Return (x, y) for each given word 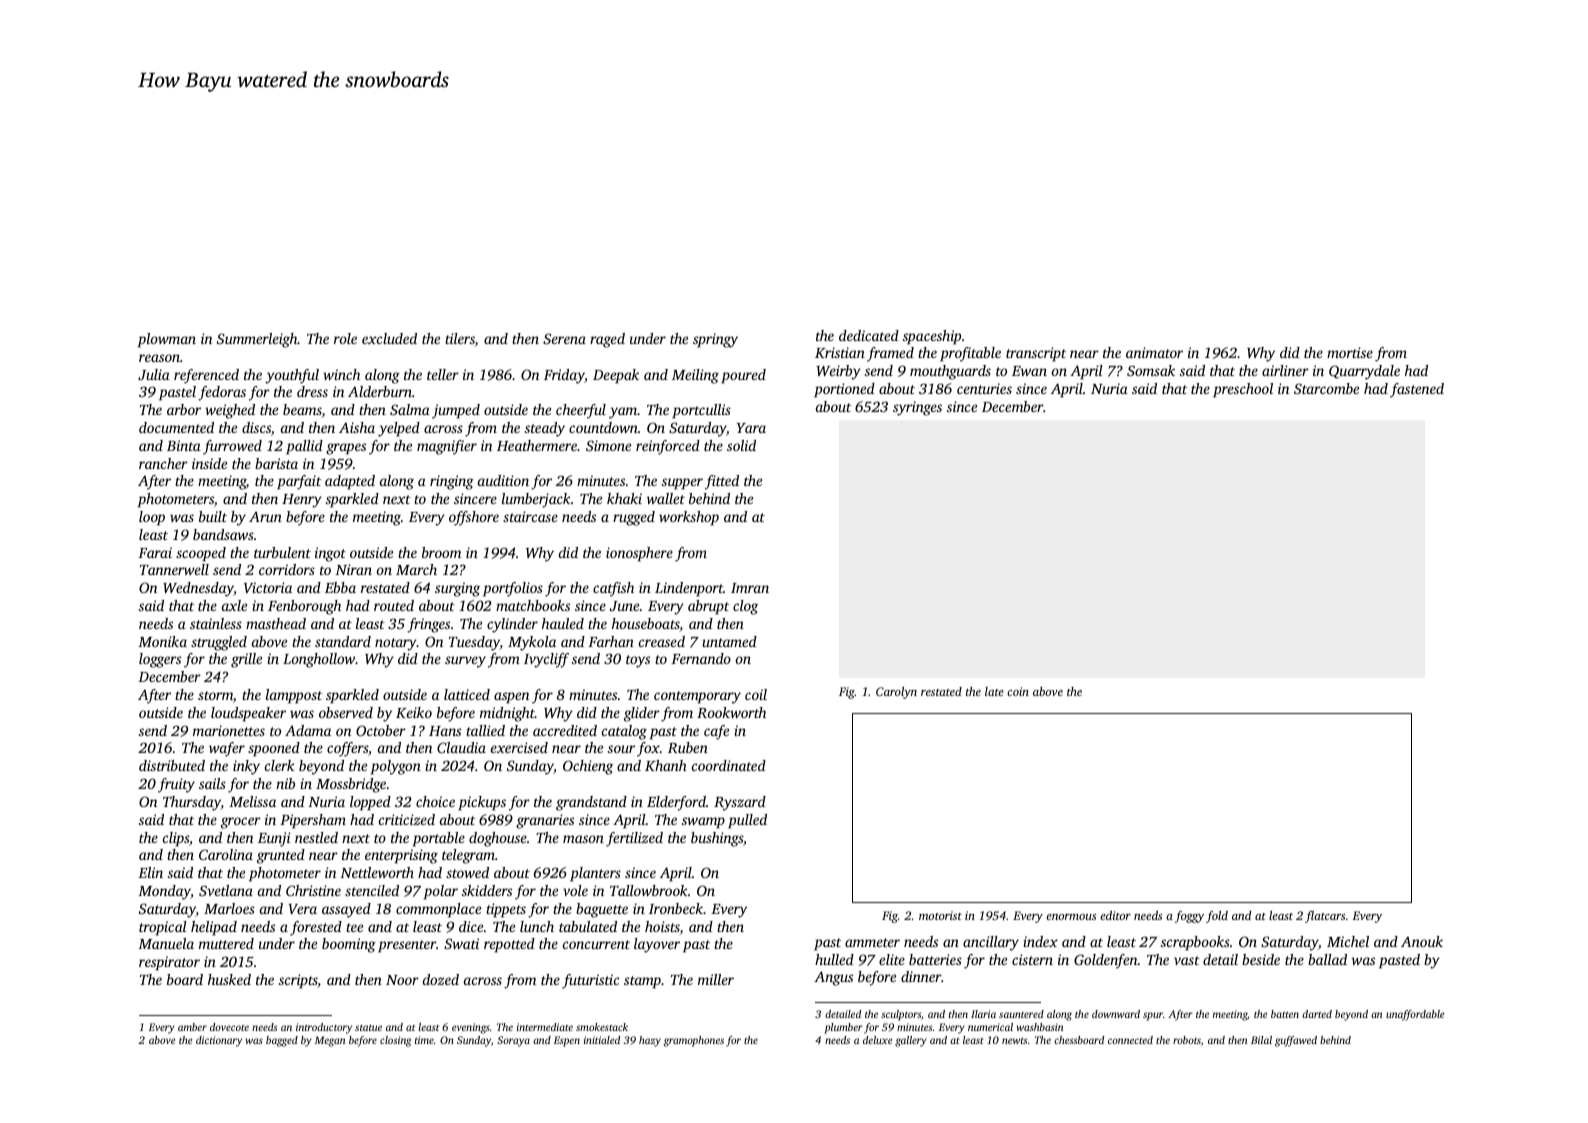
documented (176, 427)
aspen (511, 698)
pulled (747, 821)
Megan (330, 1041)
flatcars (1325, 917)
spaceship (932, 337)
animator (1154, 352)
